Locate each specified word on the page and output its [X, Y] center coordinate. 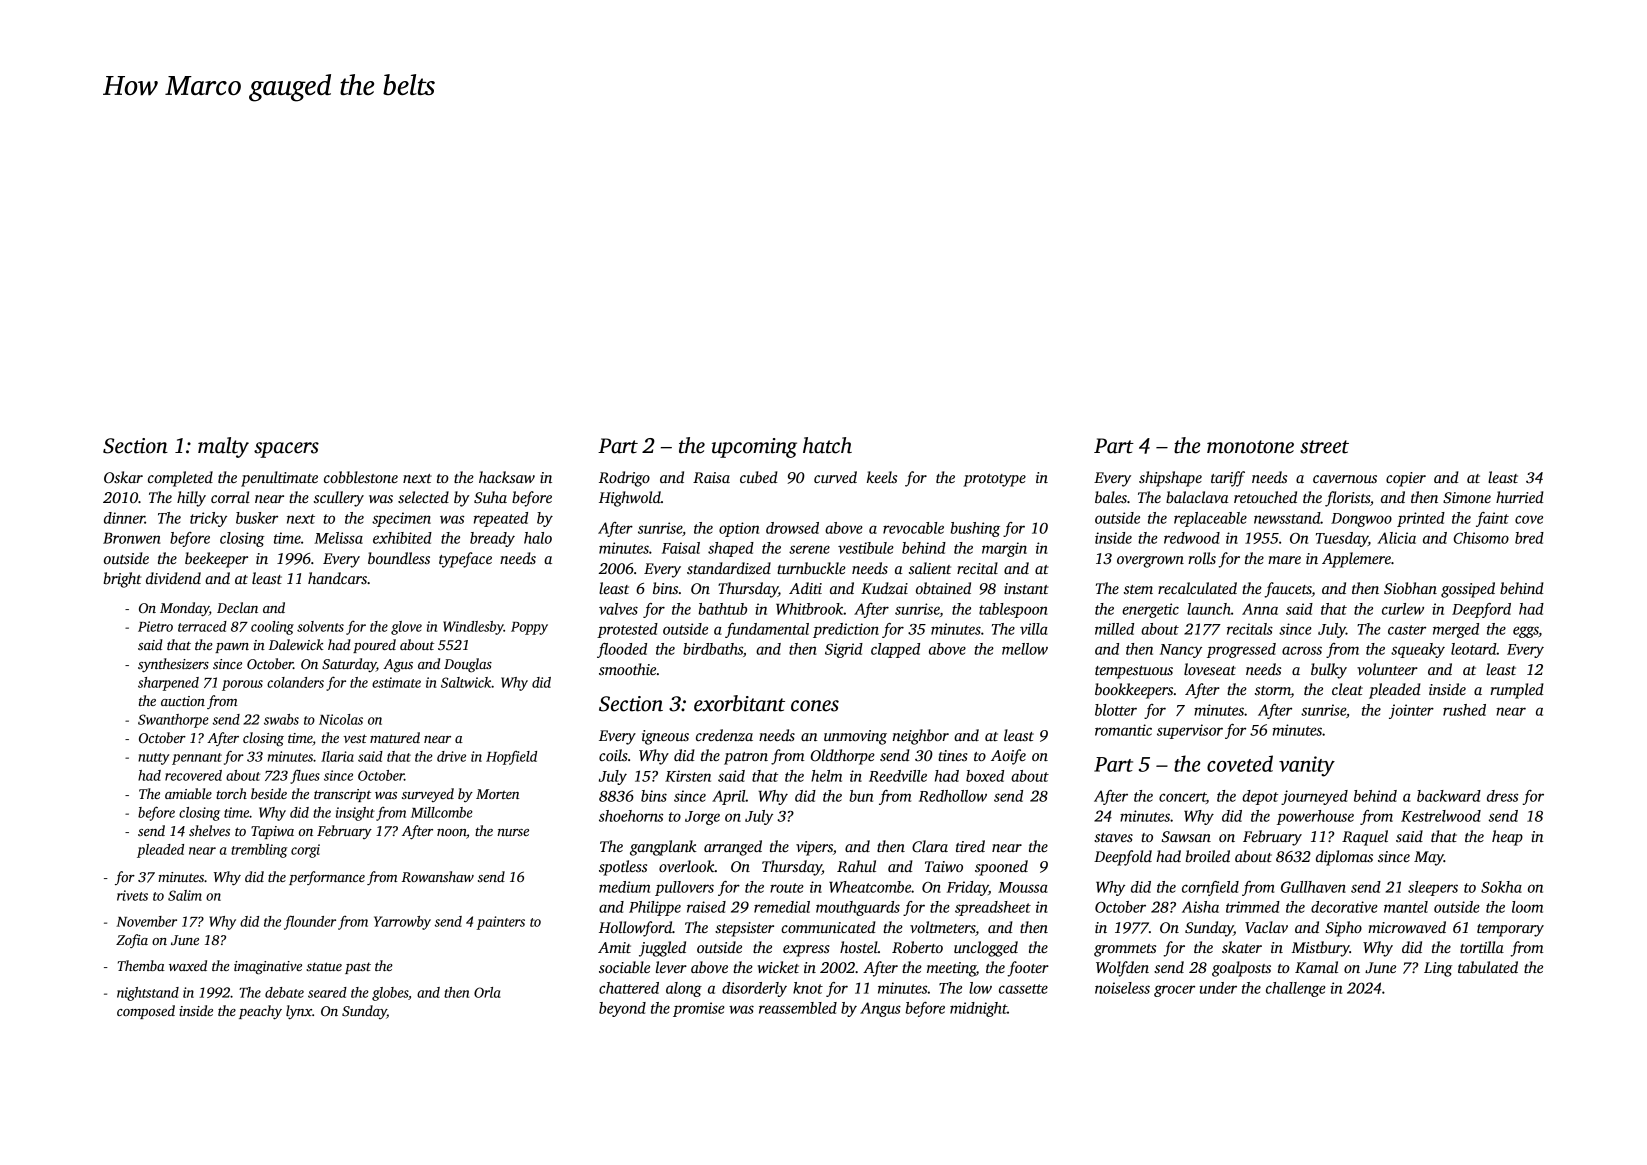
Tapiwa [272, 832]
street [1324, 447]
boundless [399, 558]
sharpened [168, 684]
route [787, 888]
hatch [827, 445]
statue [324, 966]
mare [1284, 560]
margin [1004, 549]
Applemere [1356, 560]
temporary [1510, 930]
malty [223, 447]
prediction [846, 630]
